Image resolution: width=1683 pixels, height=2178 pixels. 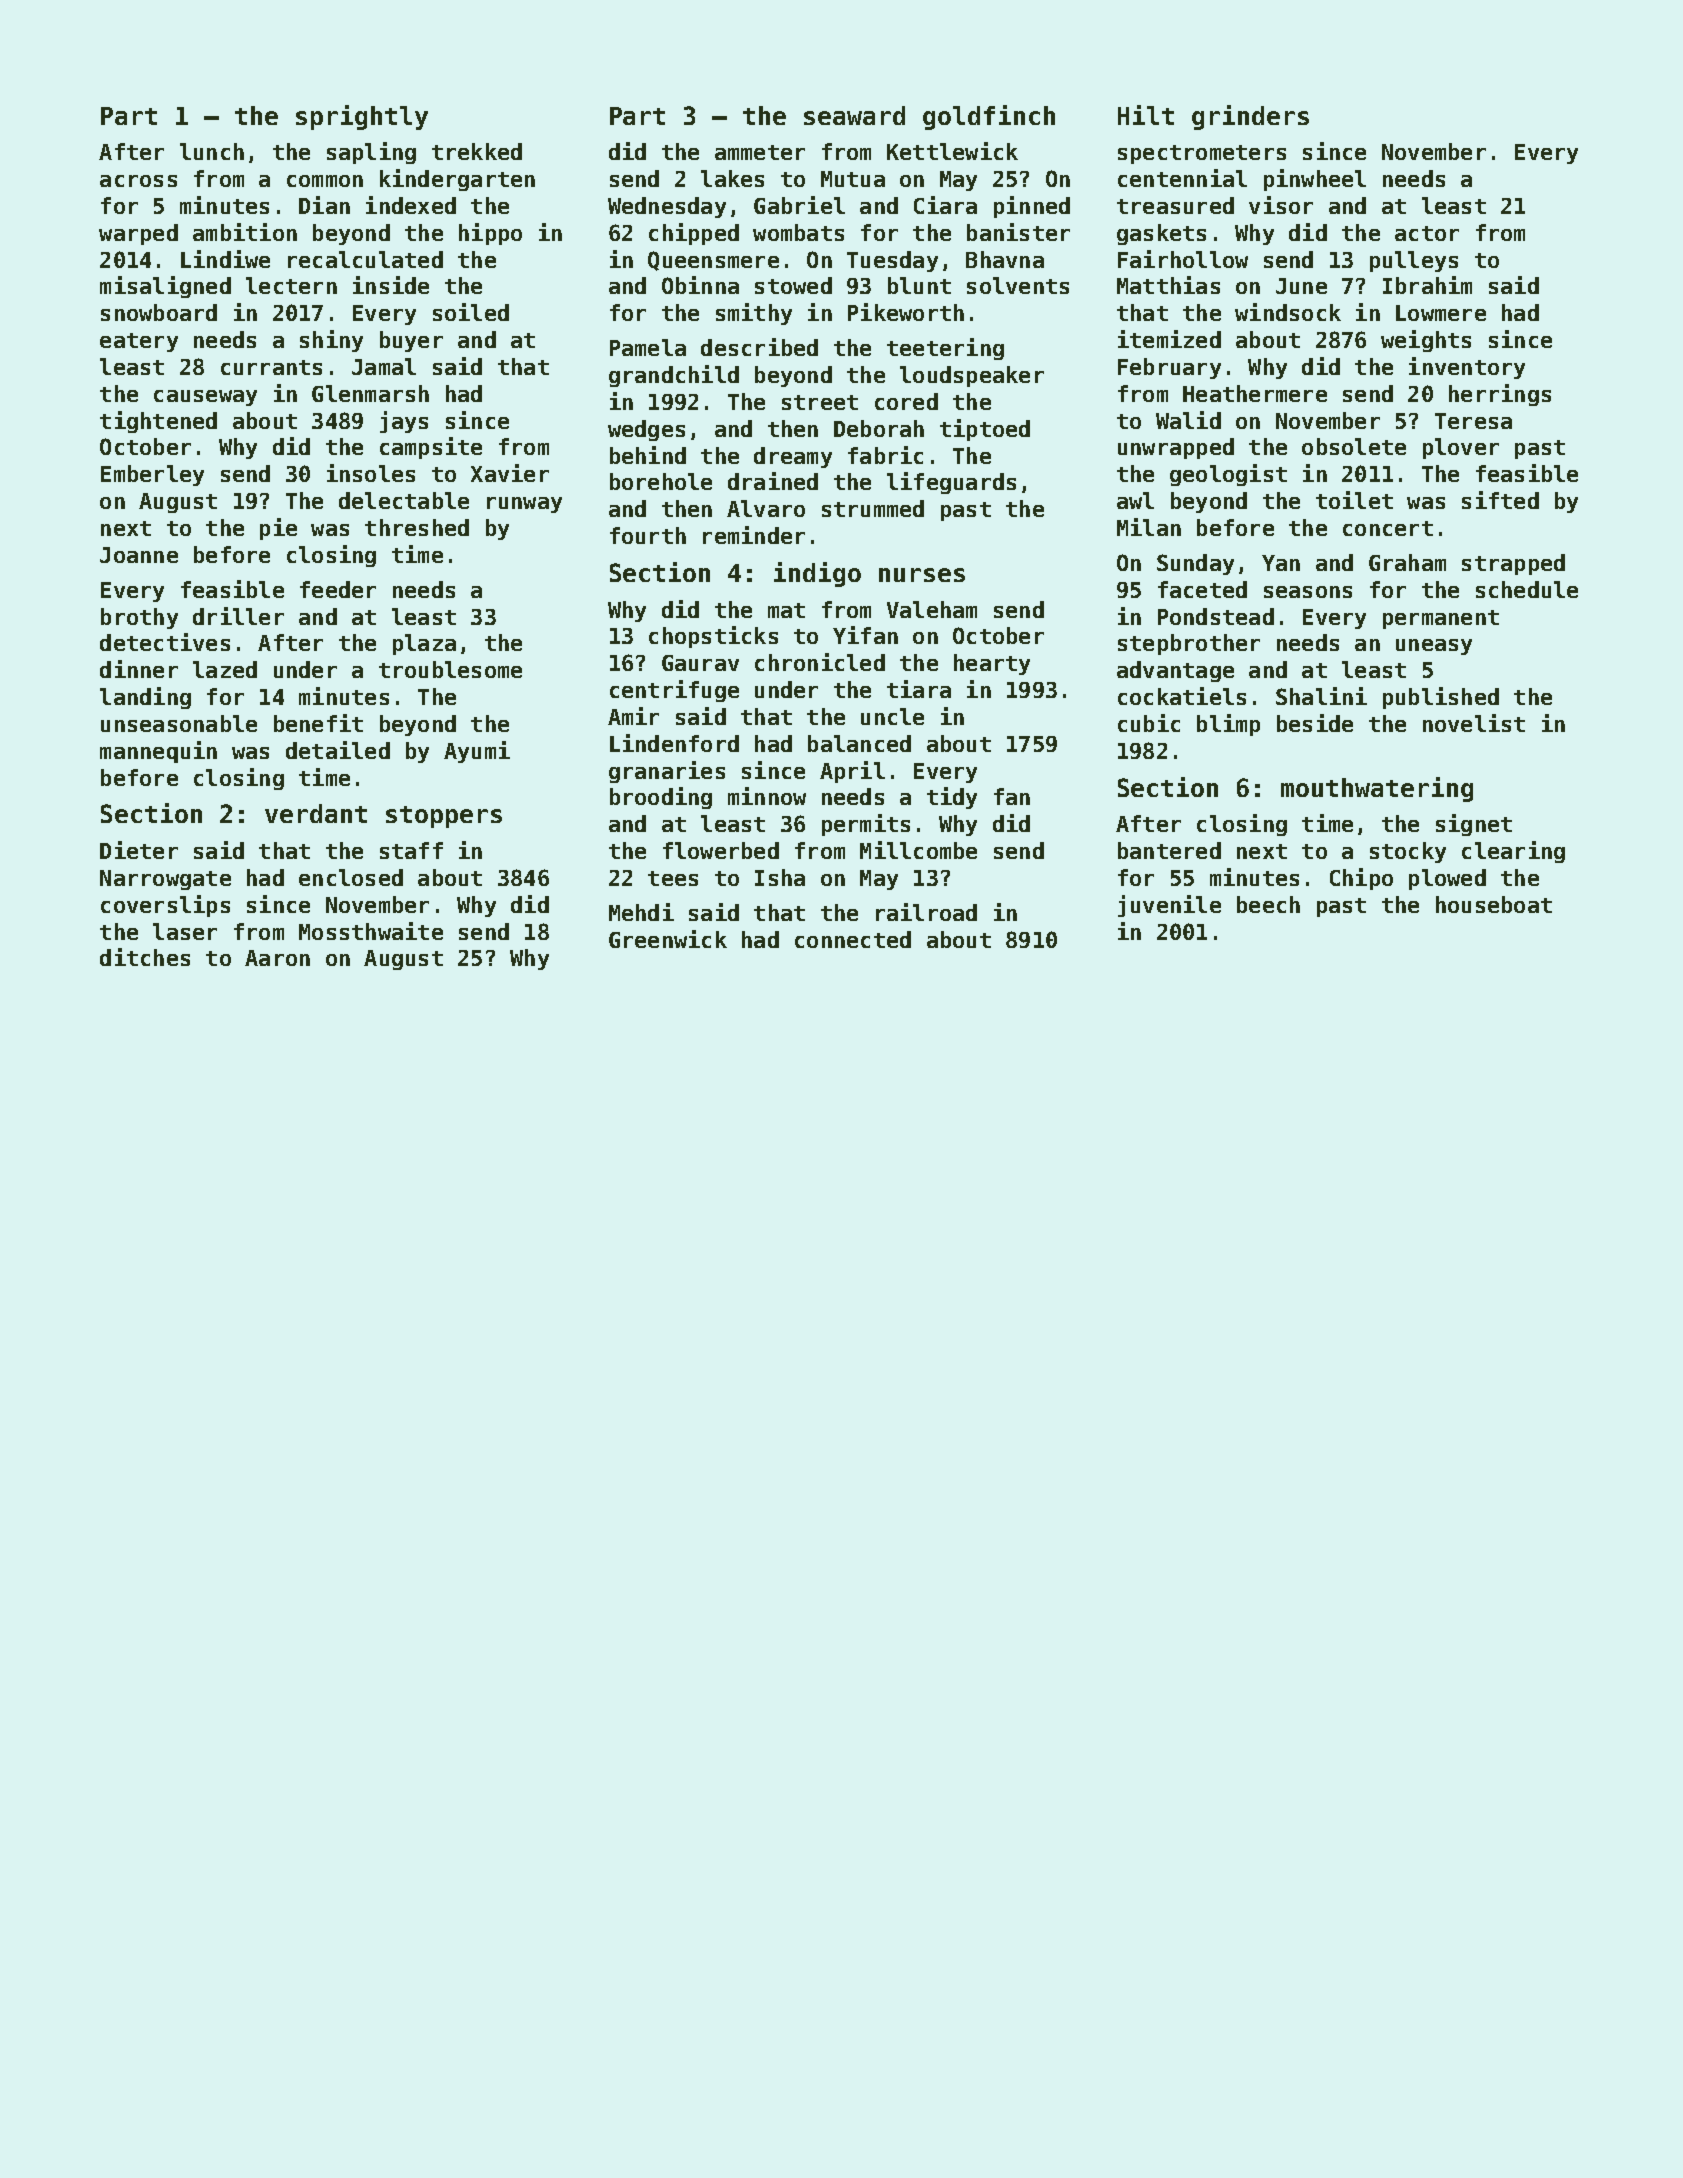 What do you see at coordinates (793, 285) in the page?
I see `stowed` at bounding box center [793, 285].
